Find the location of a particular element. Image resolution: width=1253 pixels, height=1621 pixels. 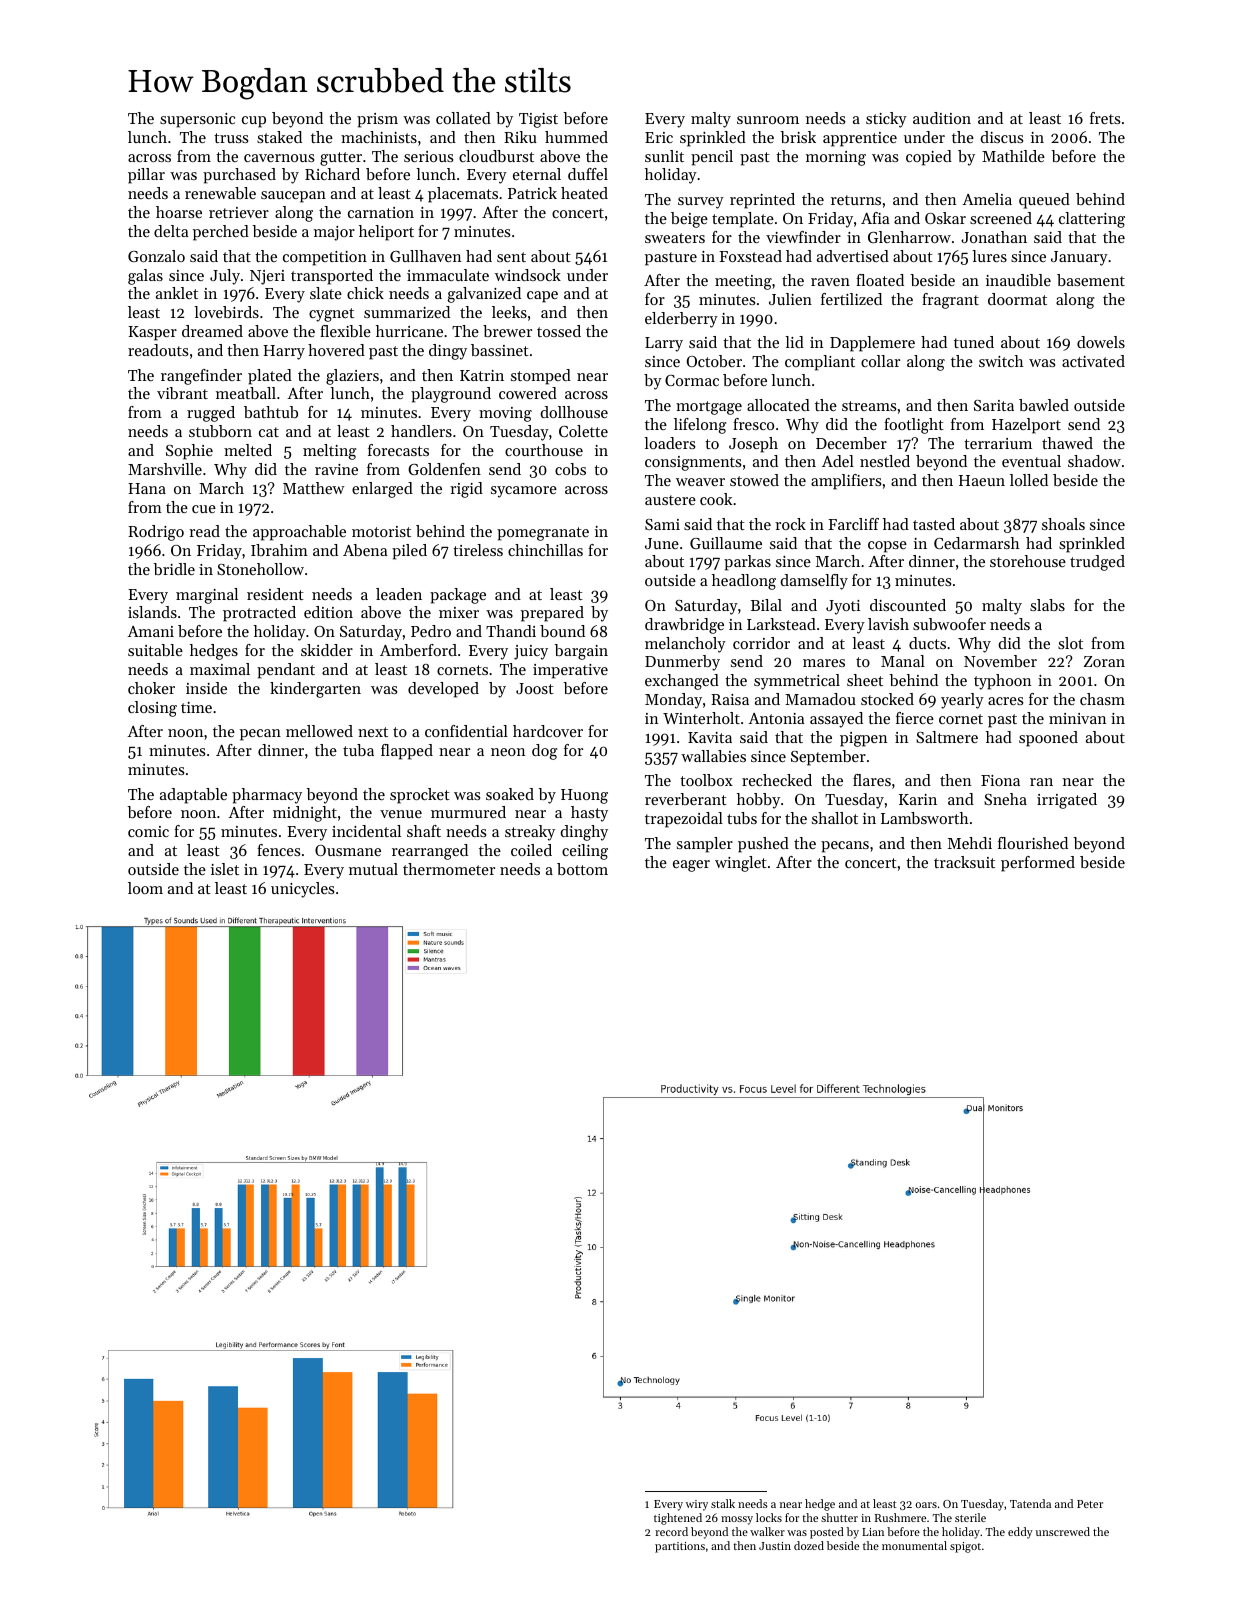

closing is located at coordinates (152, 709).
